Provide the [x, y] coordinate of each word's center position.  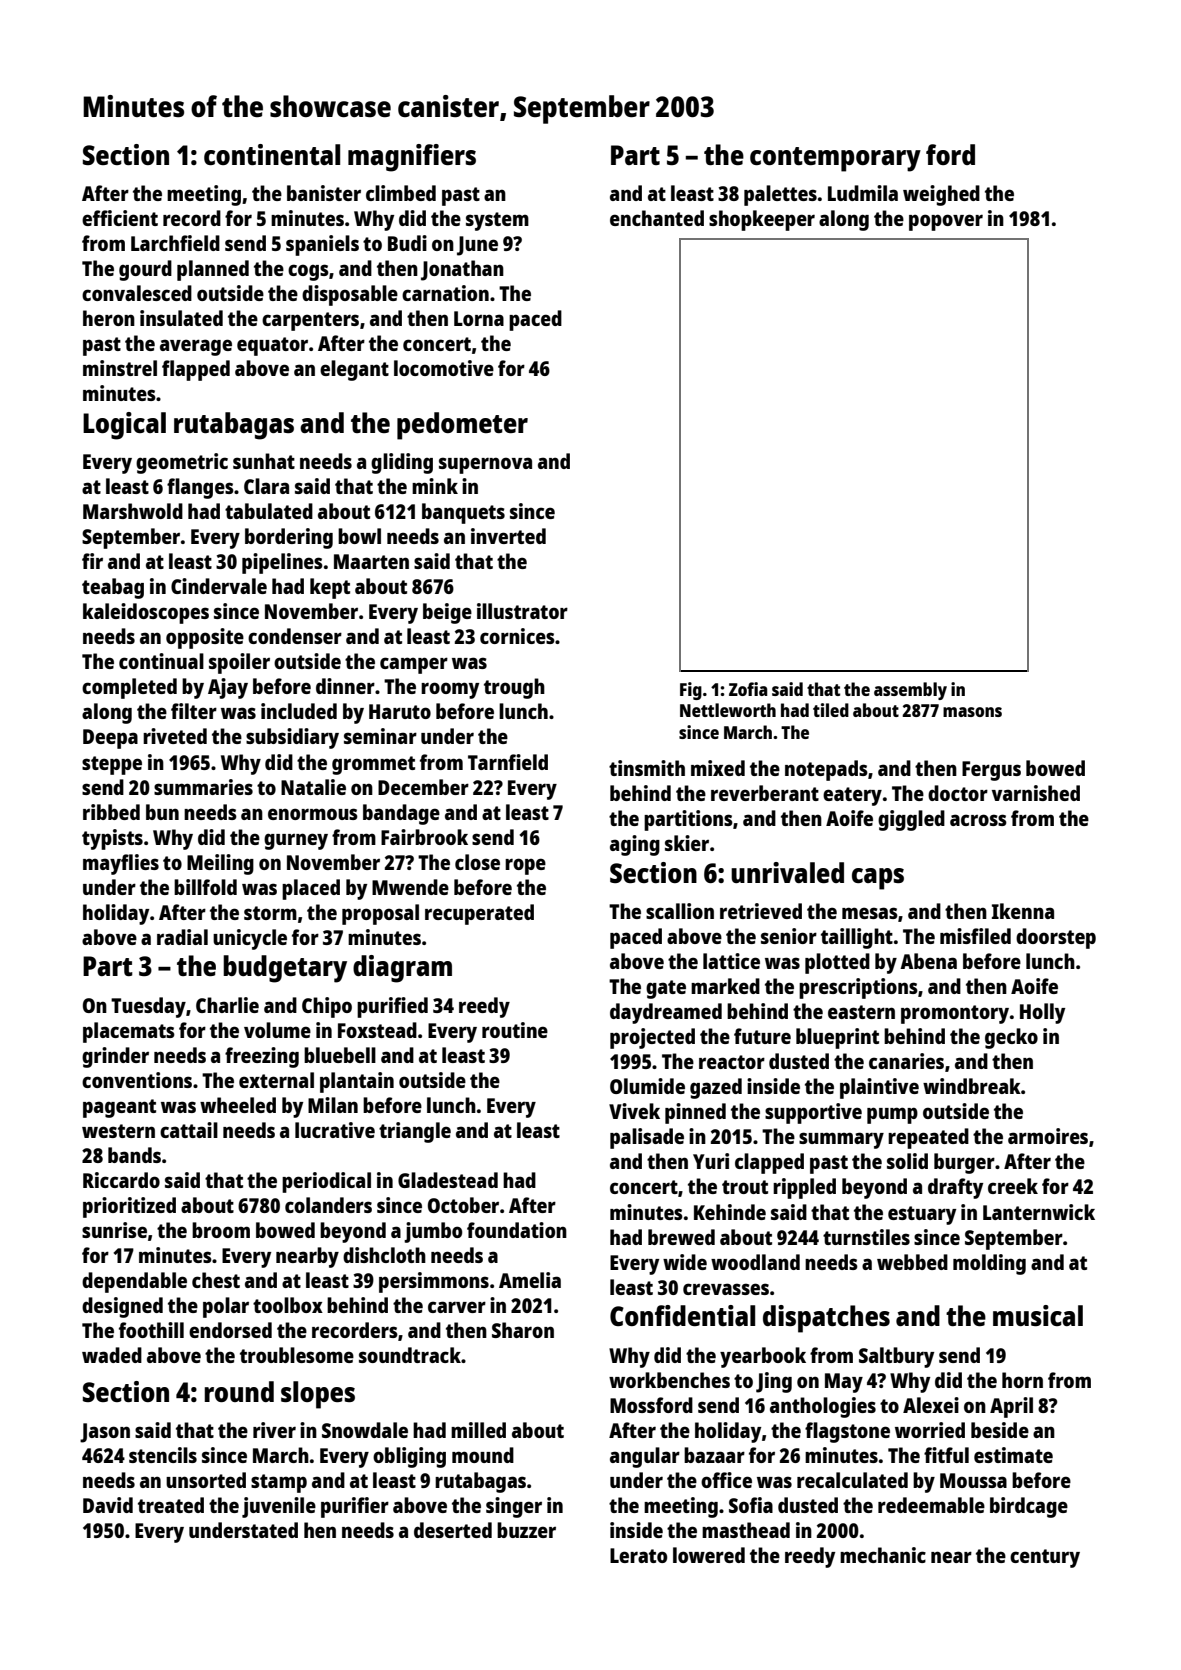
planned [213, 270]
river [274, 1430]
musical [1038, 1315]
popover [946, 222]
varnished [1036, 793]
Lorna [479, 318]
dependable [134, 1282]
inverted [508, 536]
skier [687, 843]
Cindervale [219, 586]
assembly [910, 691]
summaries [203, 787]
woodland [755, 1262]
